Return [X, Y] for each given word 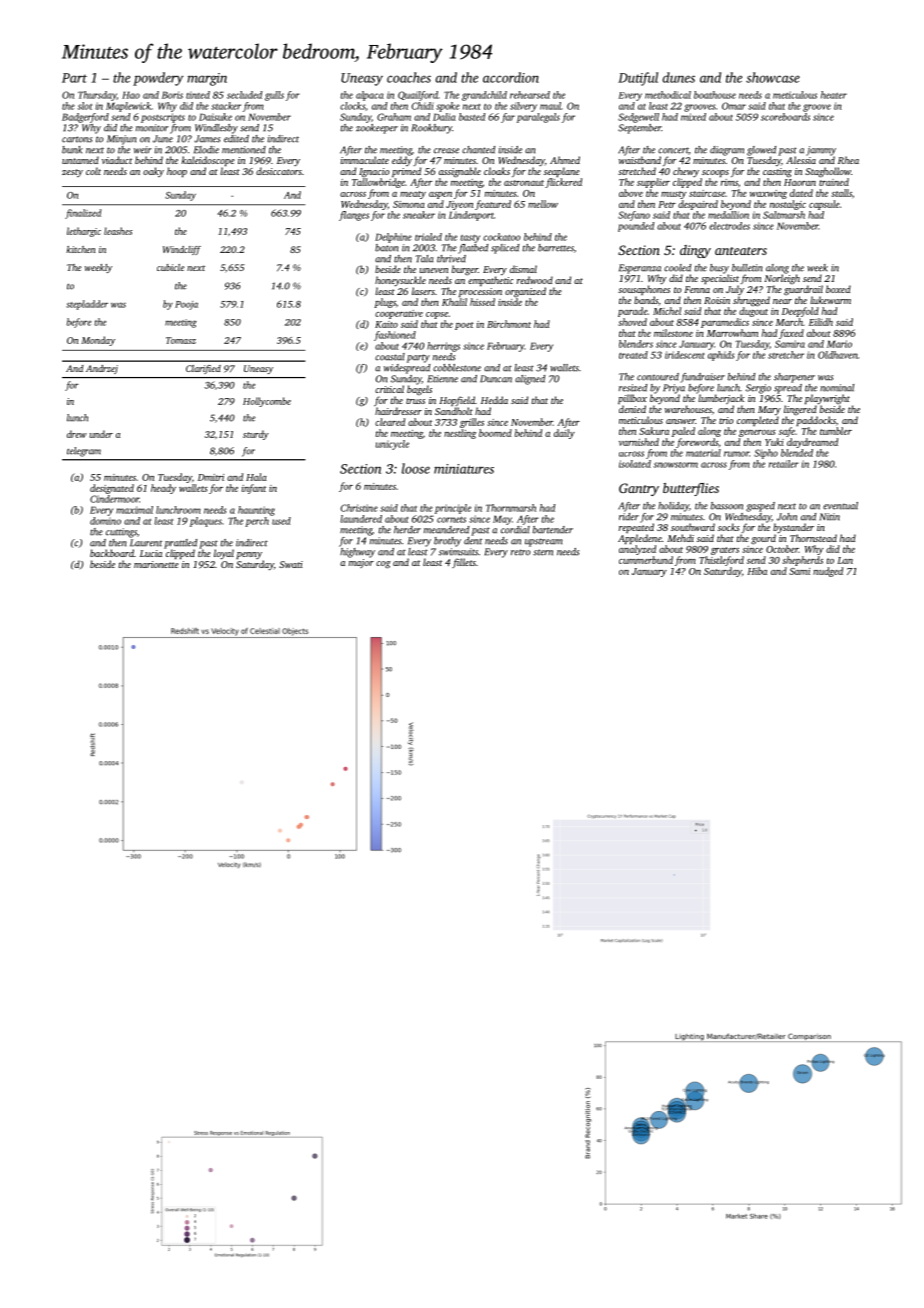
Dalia [444, 117]
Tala [424, 259]
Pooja [186, 305]
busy [719, 269]
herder [407, 530]
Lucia [151, 553]
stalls [841, 193]
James [207, 139]
